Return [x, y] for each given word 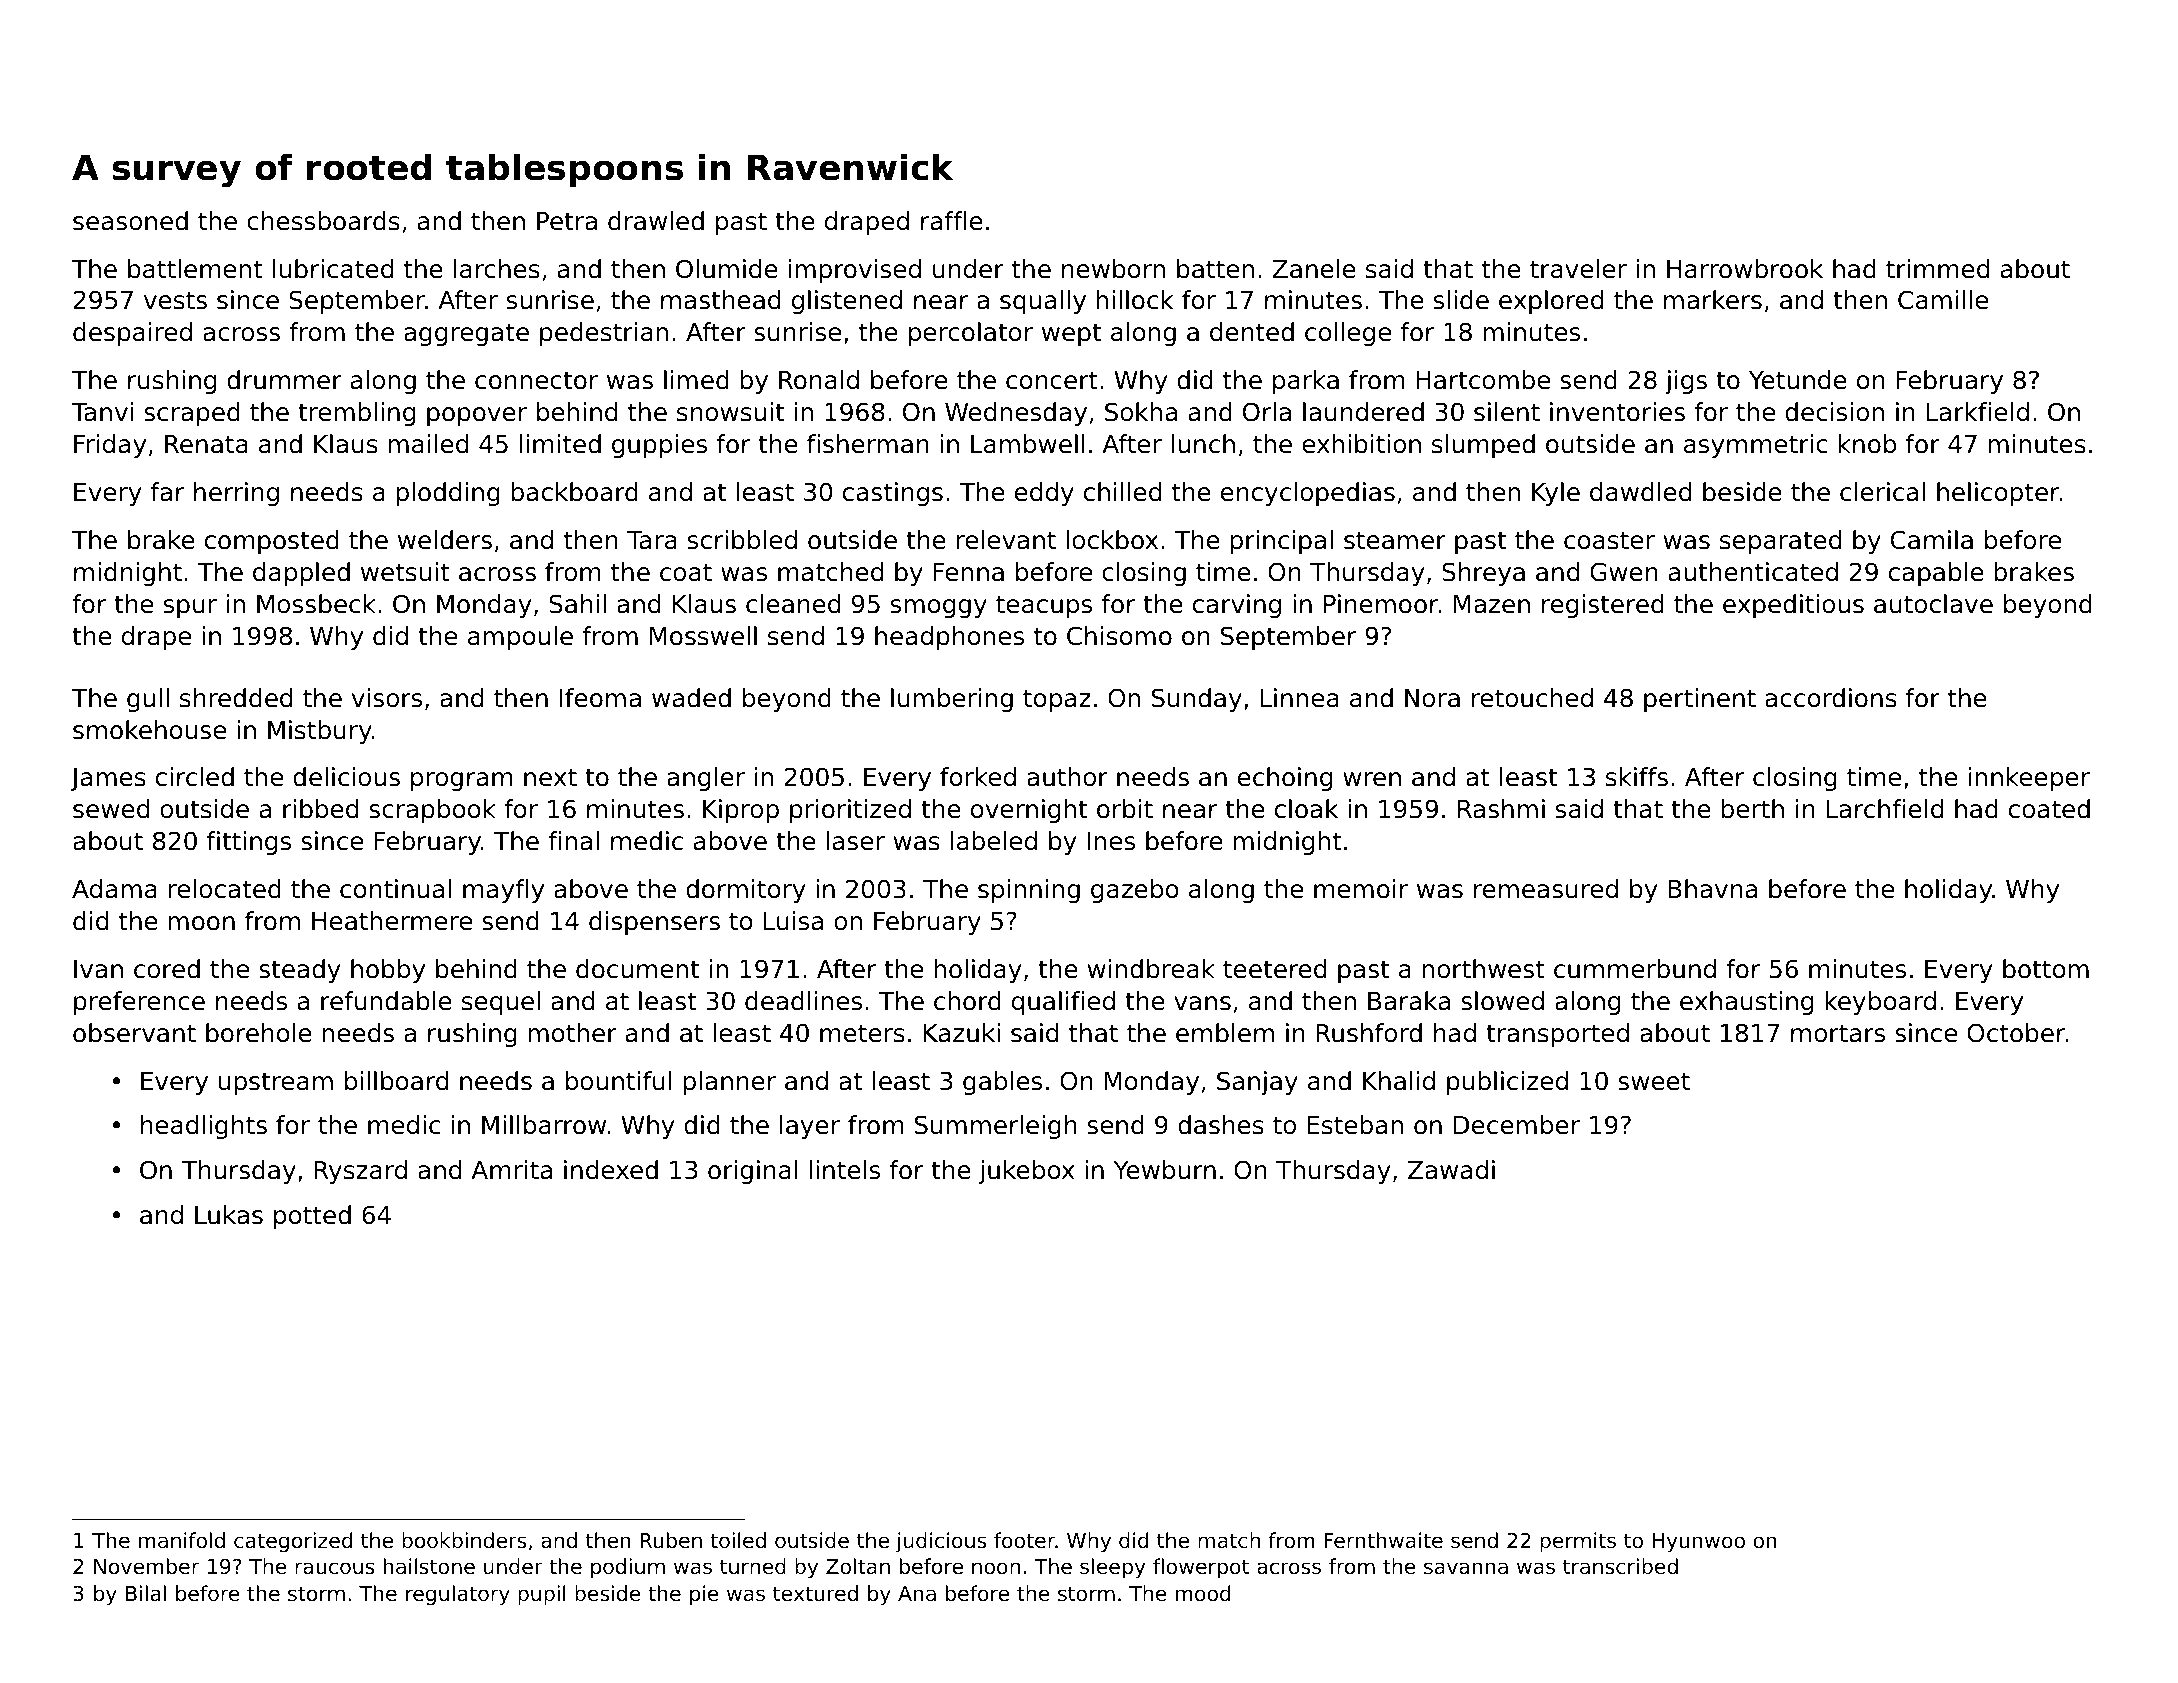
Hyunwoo [1698, 1543]
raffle [952, 221]
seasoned [130, 221]
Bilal [146, 1593]
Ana [917, 1594]
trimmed [1937, 269]
